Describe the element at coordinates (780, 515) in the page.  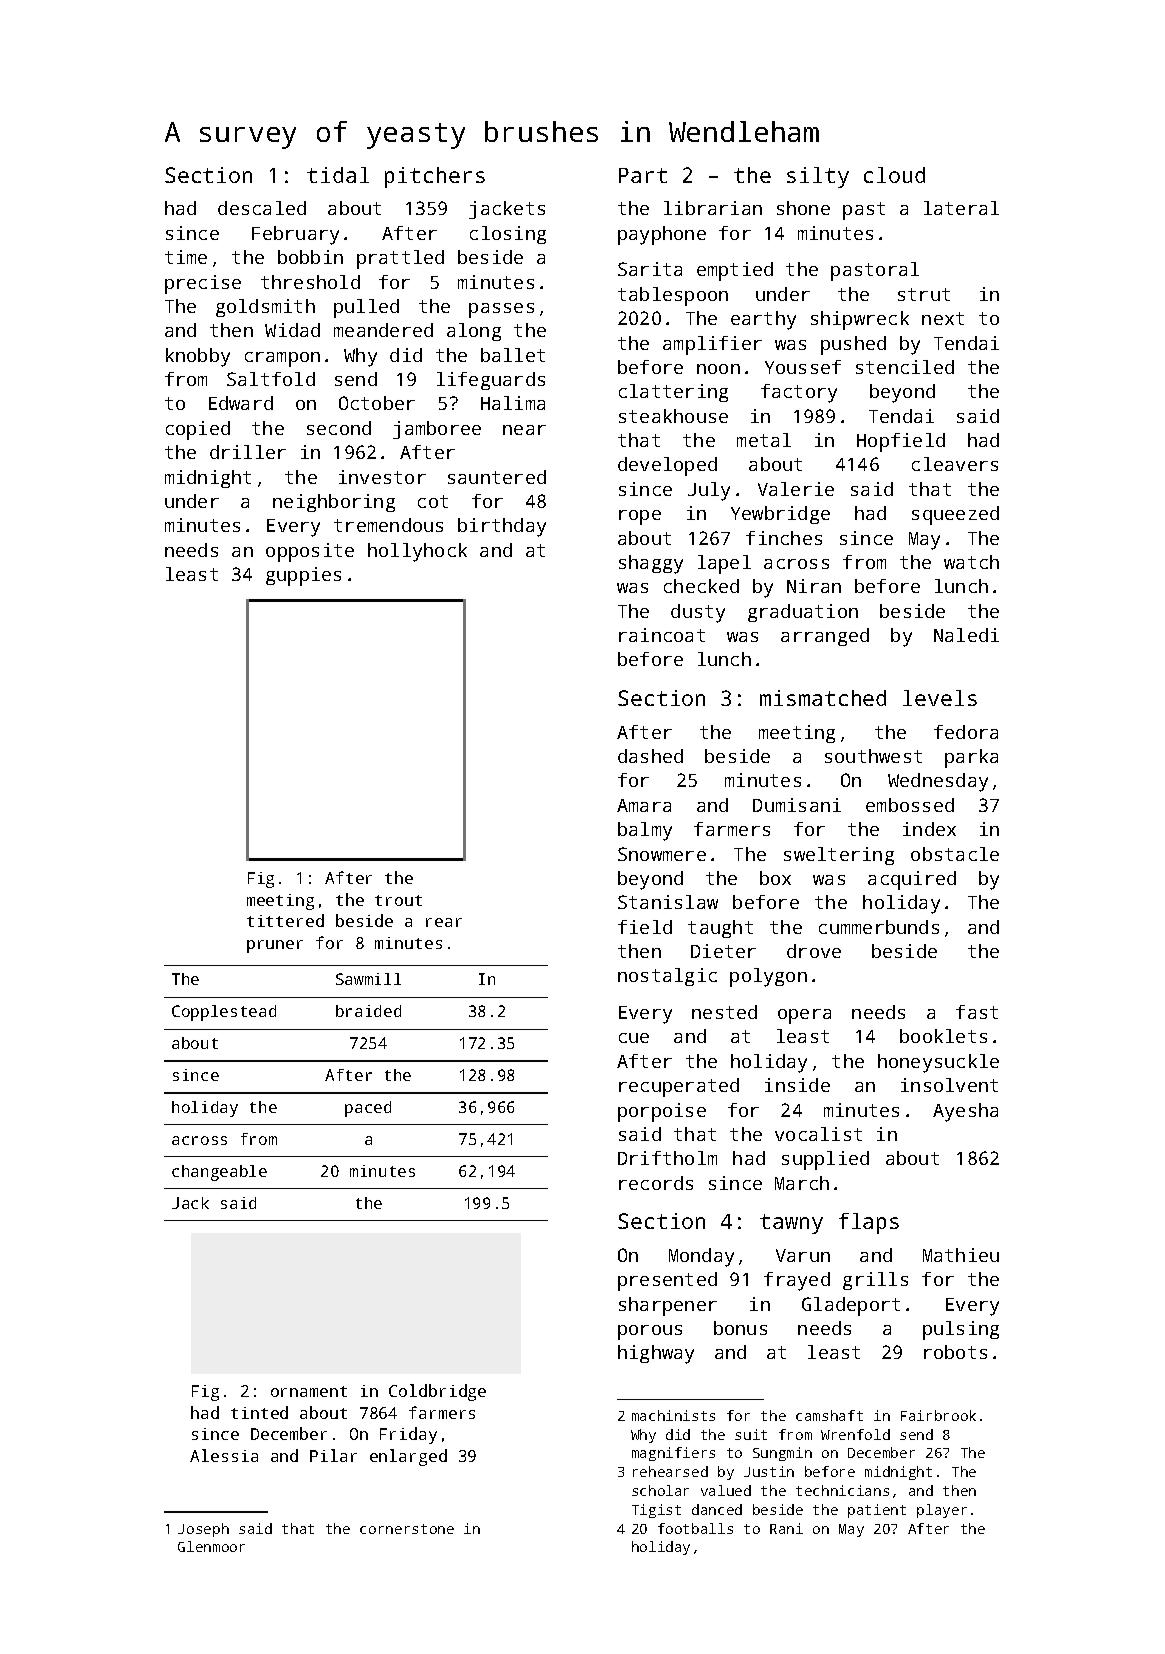
I see `Yewbridge` at that location.
